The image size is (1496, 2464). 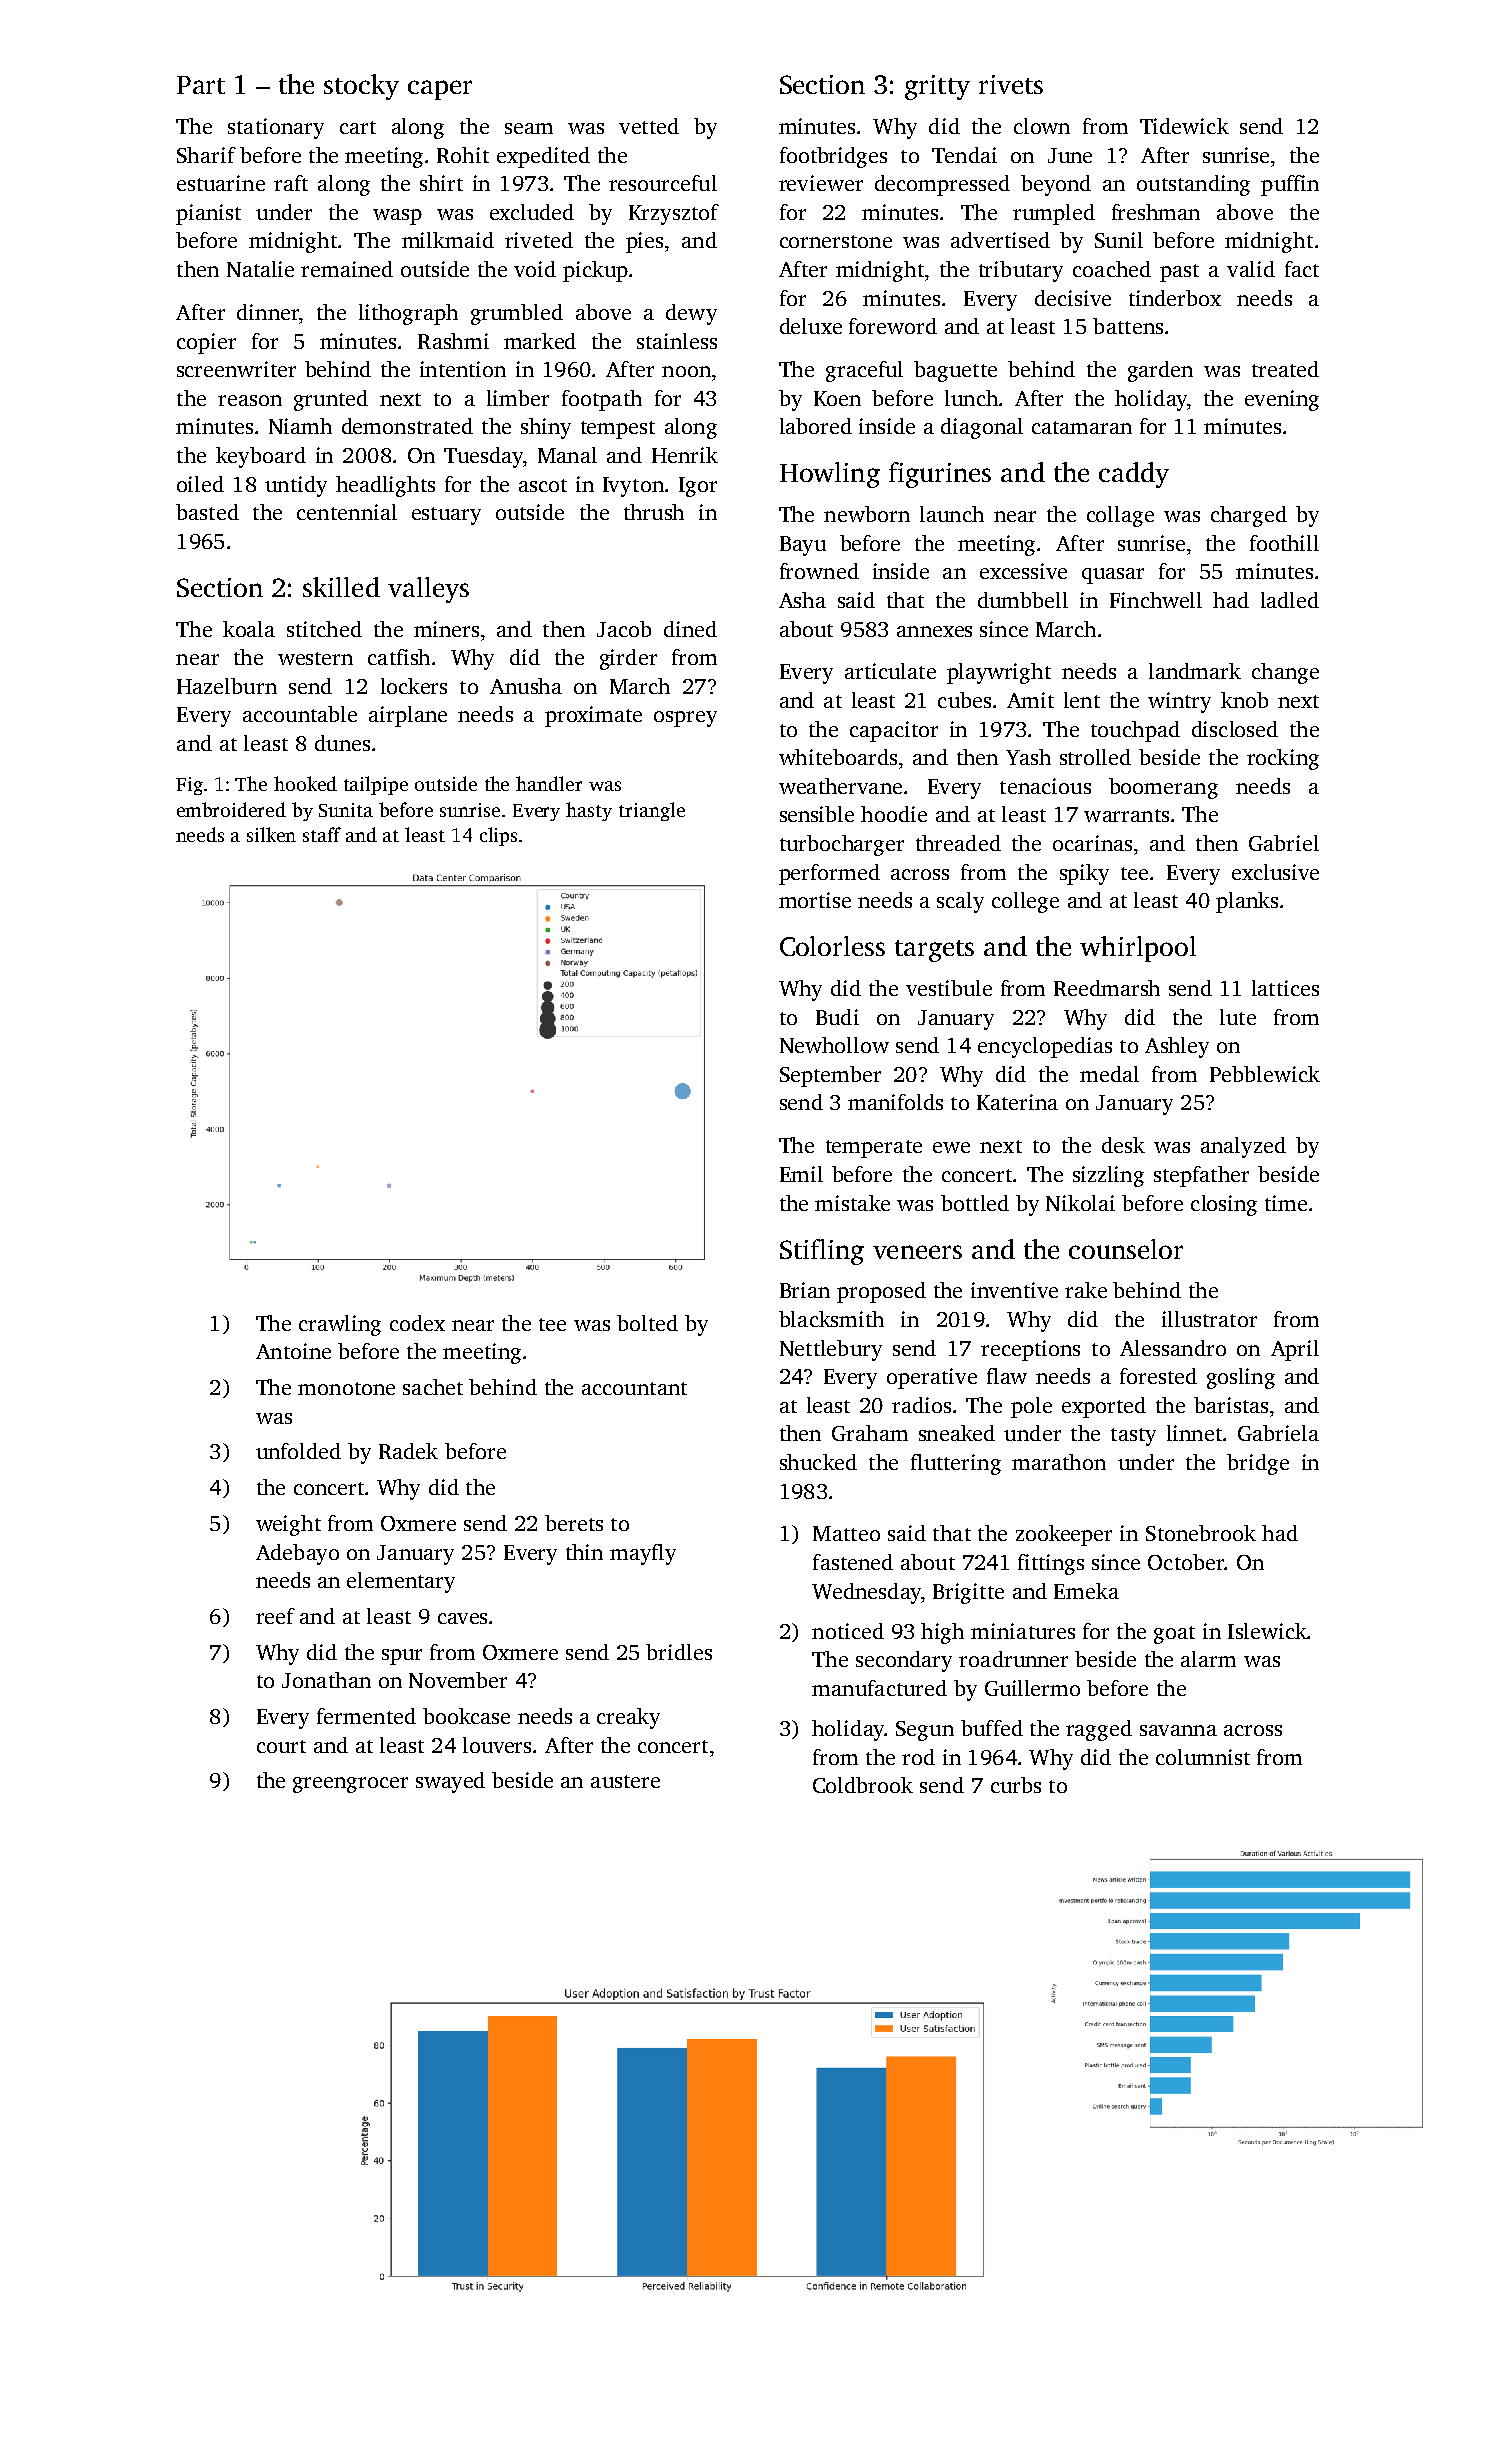 I want to click on monotone, so click(x=346, y=1388).
